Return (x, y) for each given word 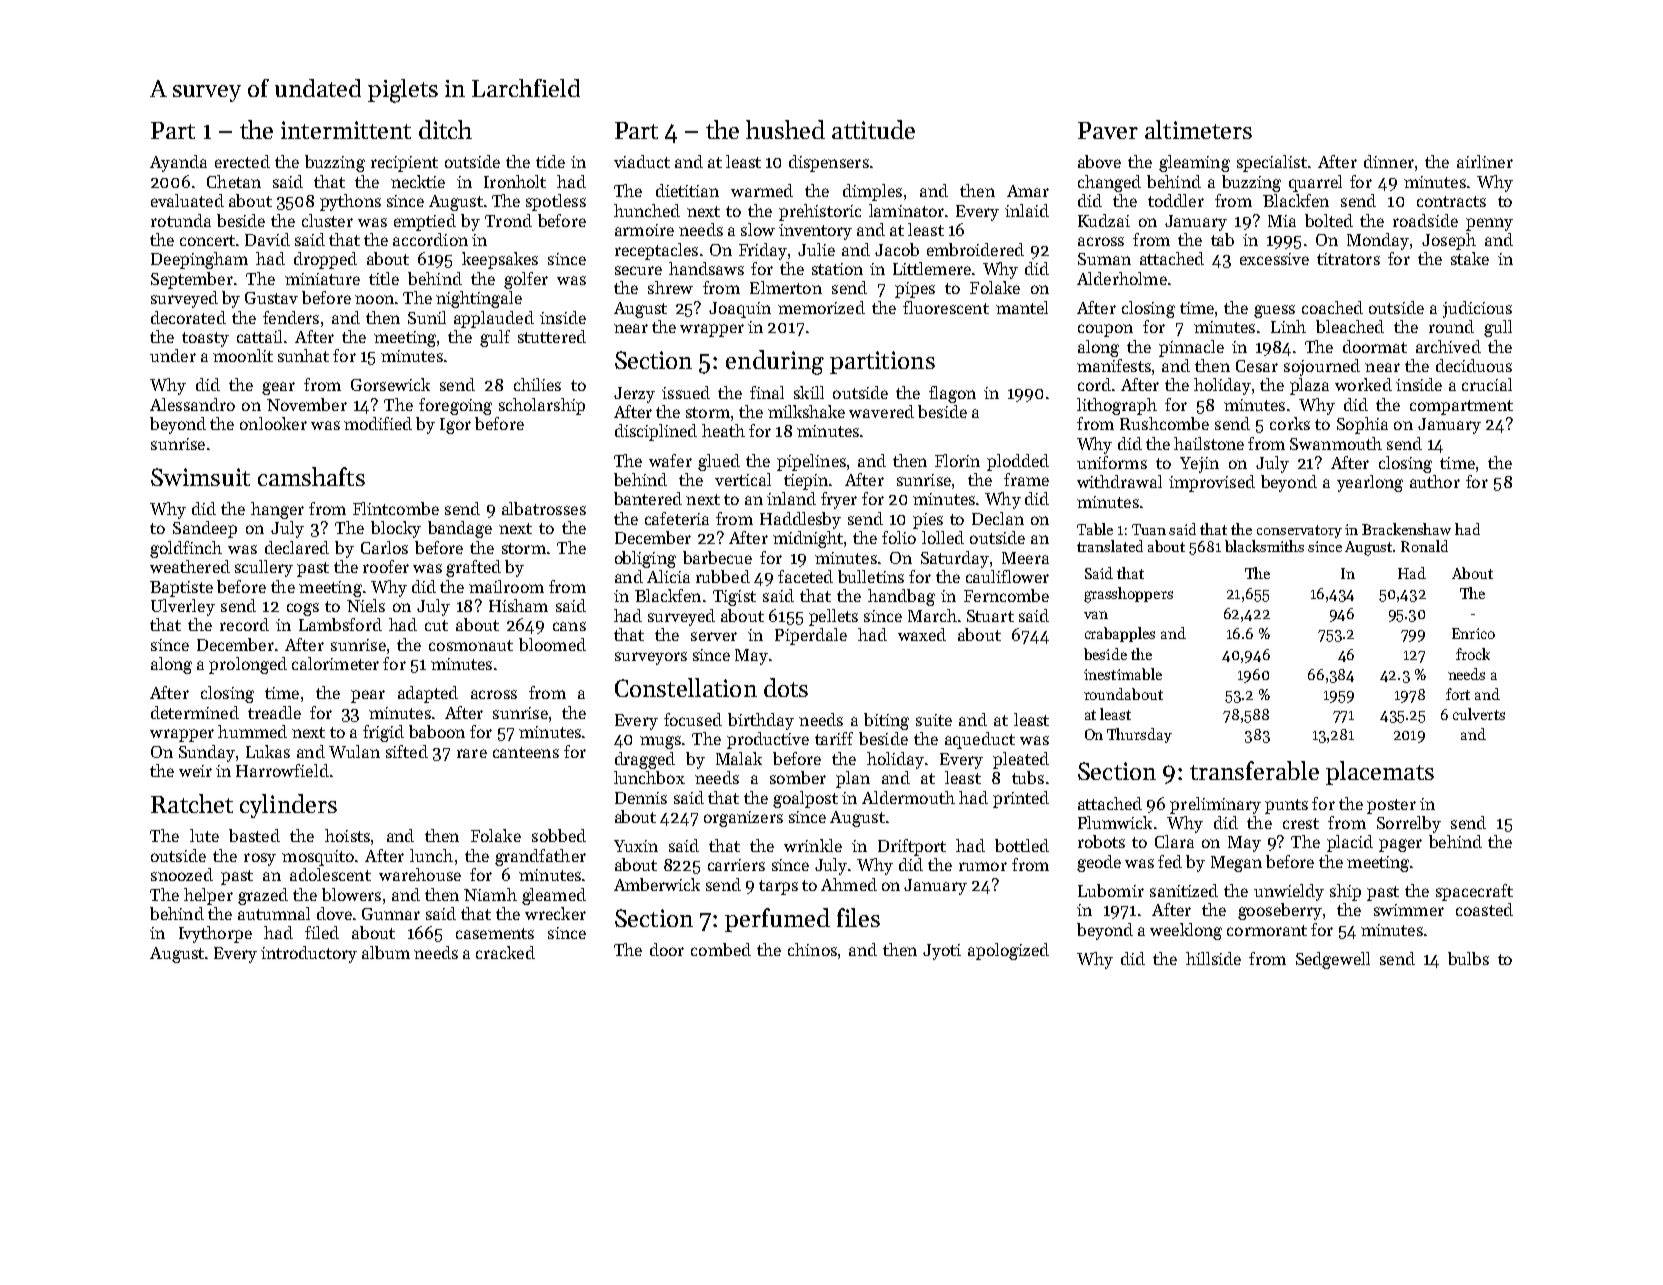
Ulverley (183, 607)
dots (786, 687)
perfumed (777, 920)
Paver (1108, 130)
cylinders (288, 806)
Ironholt (515, 181)
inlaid (1027, 210)
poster (1391, 806)
